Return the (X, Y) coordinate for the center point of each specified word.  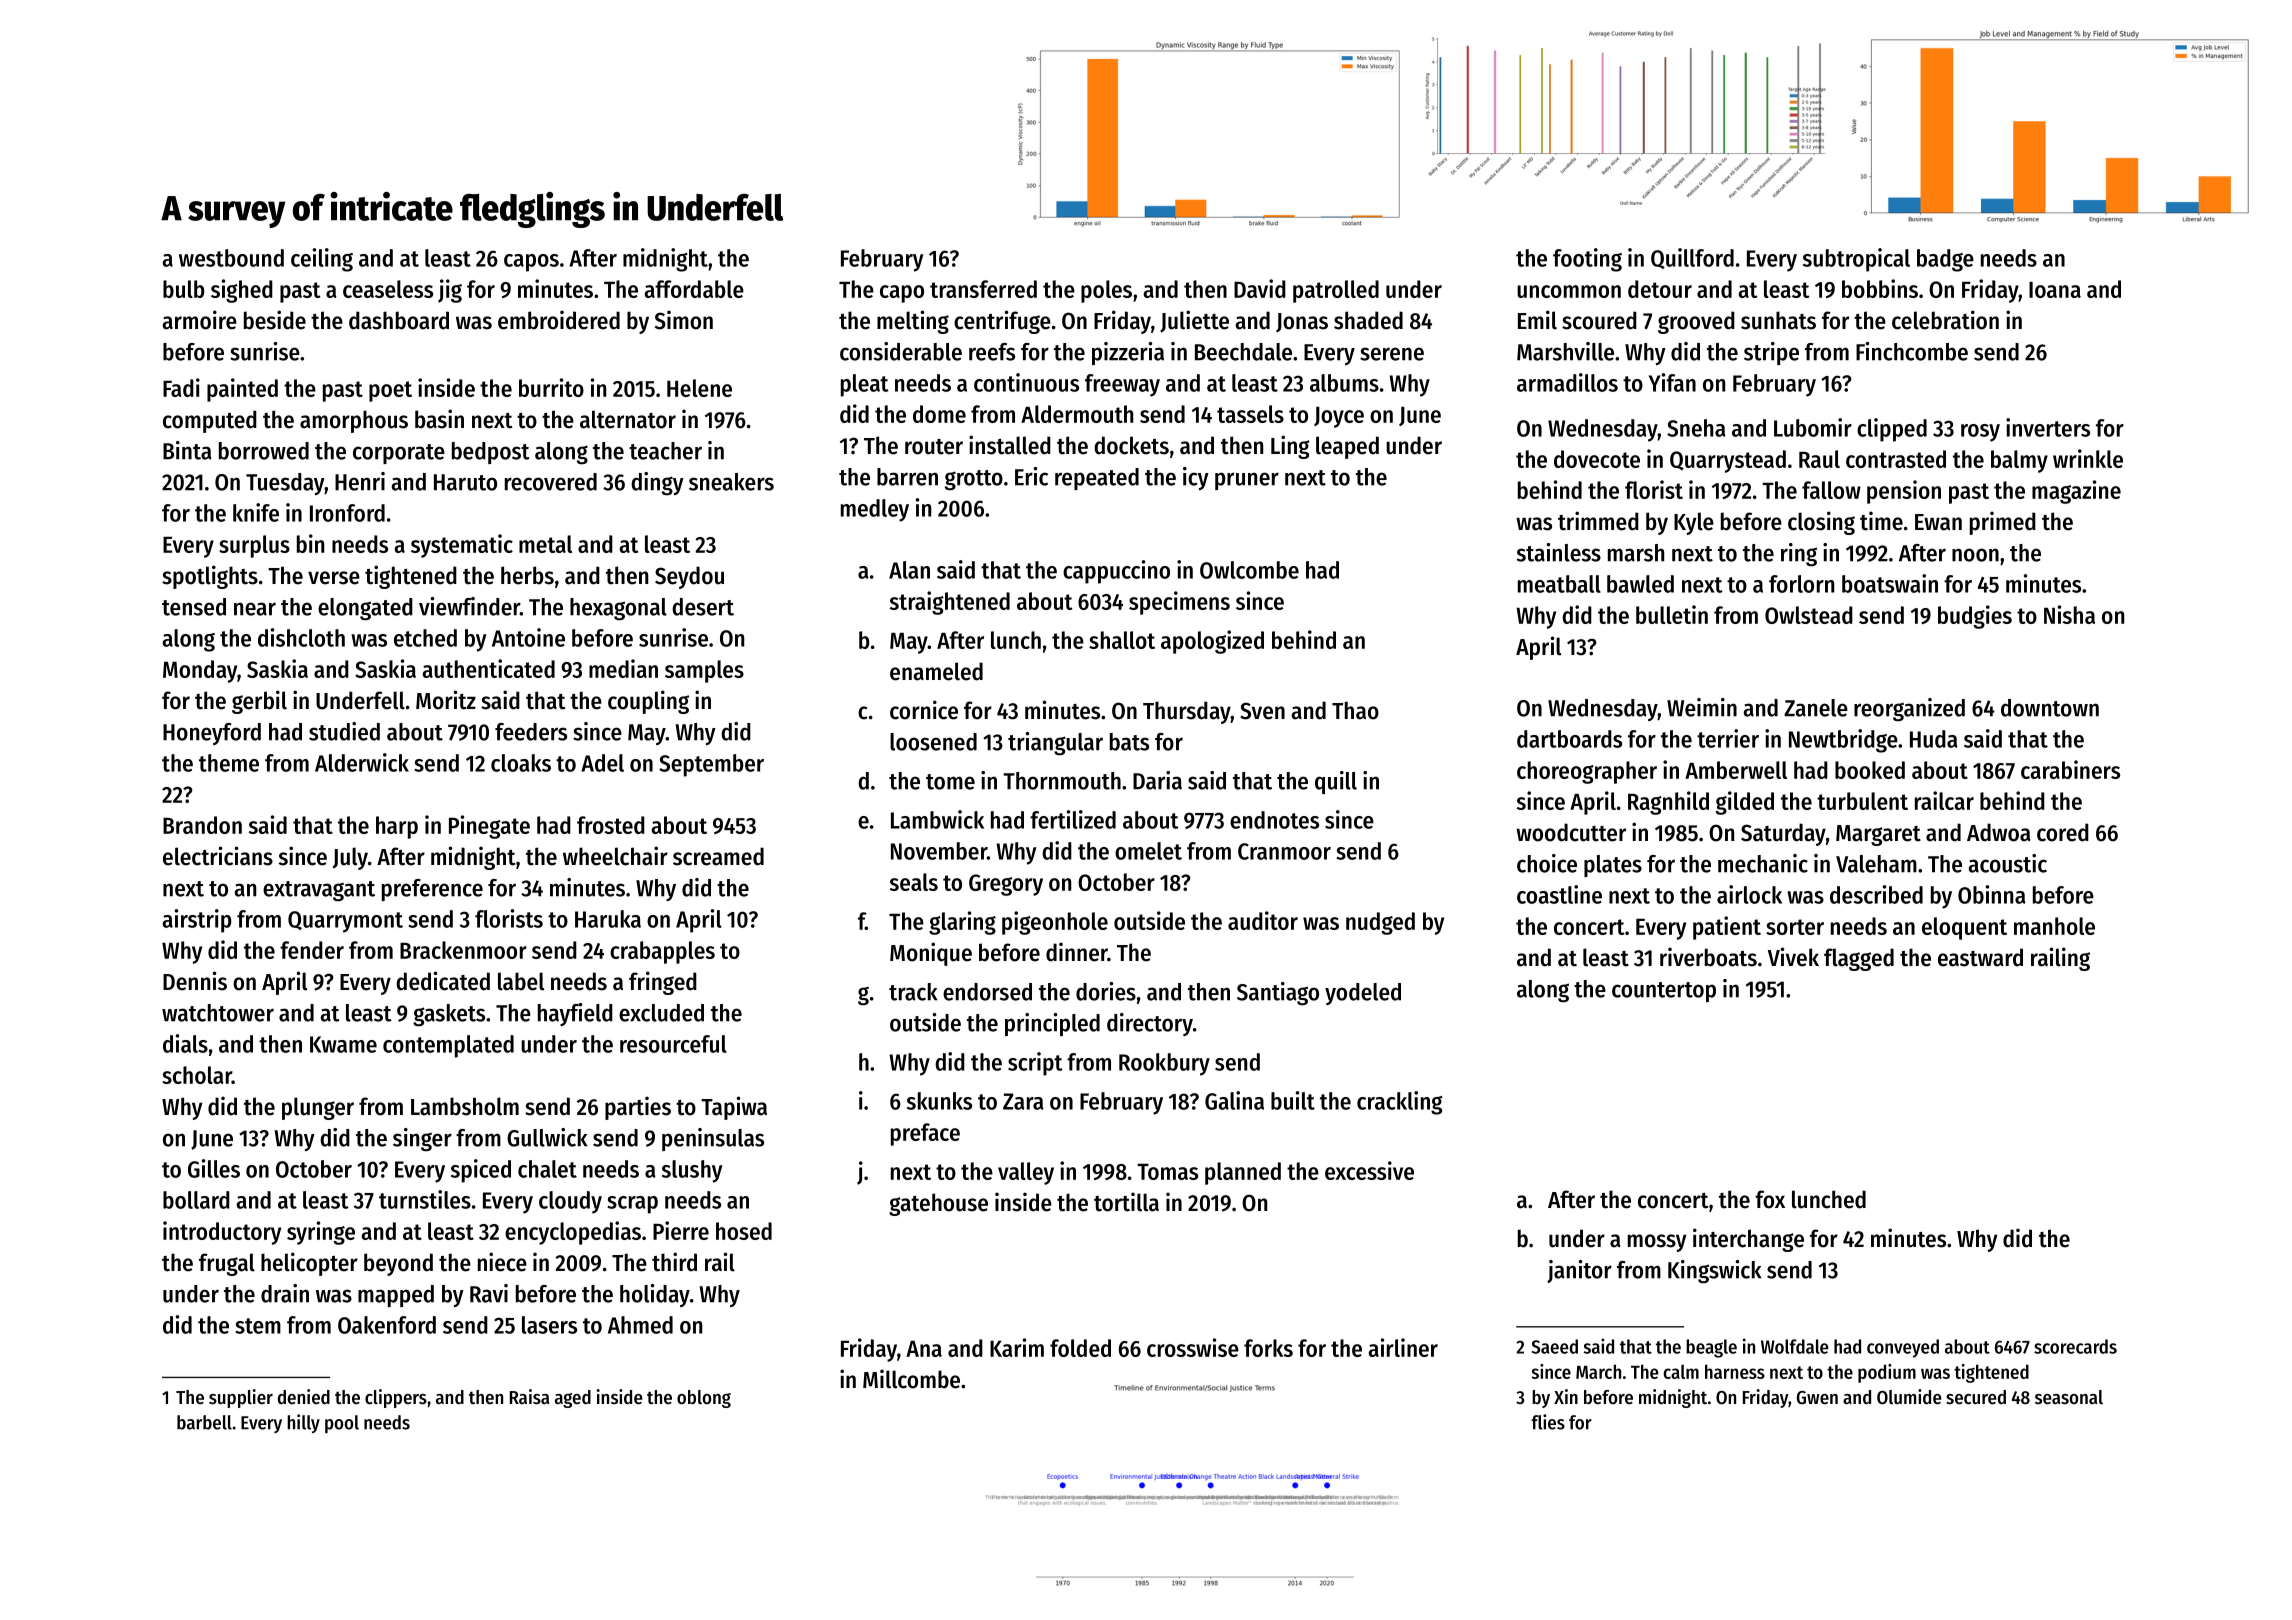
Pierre (681, 1230)
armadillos (1567, 382)
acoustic (2007, 863)
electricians (218, 856)
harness (1735, 1371)
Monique (931, 954)
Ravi (489, 1293)
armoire (199, 320)
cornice (924, 710)
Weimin (1702, 707)
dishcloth (301, 637)
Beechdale (1243, 352)
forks (1268, 1348)
